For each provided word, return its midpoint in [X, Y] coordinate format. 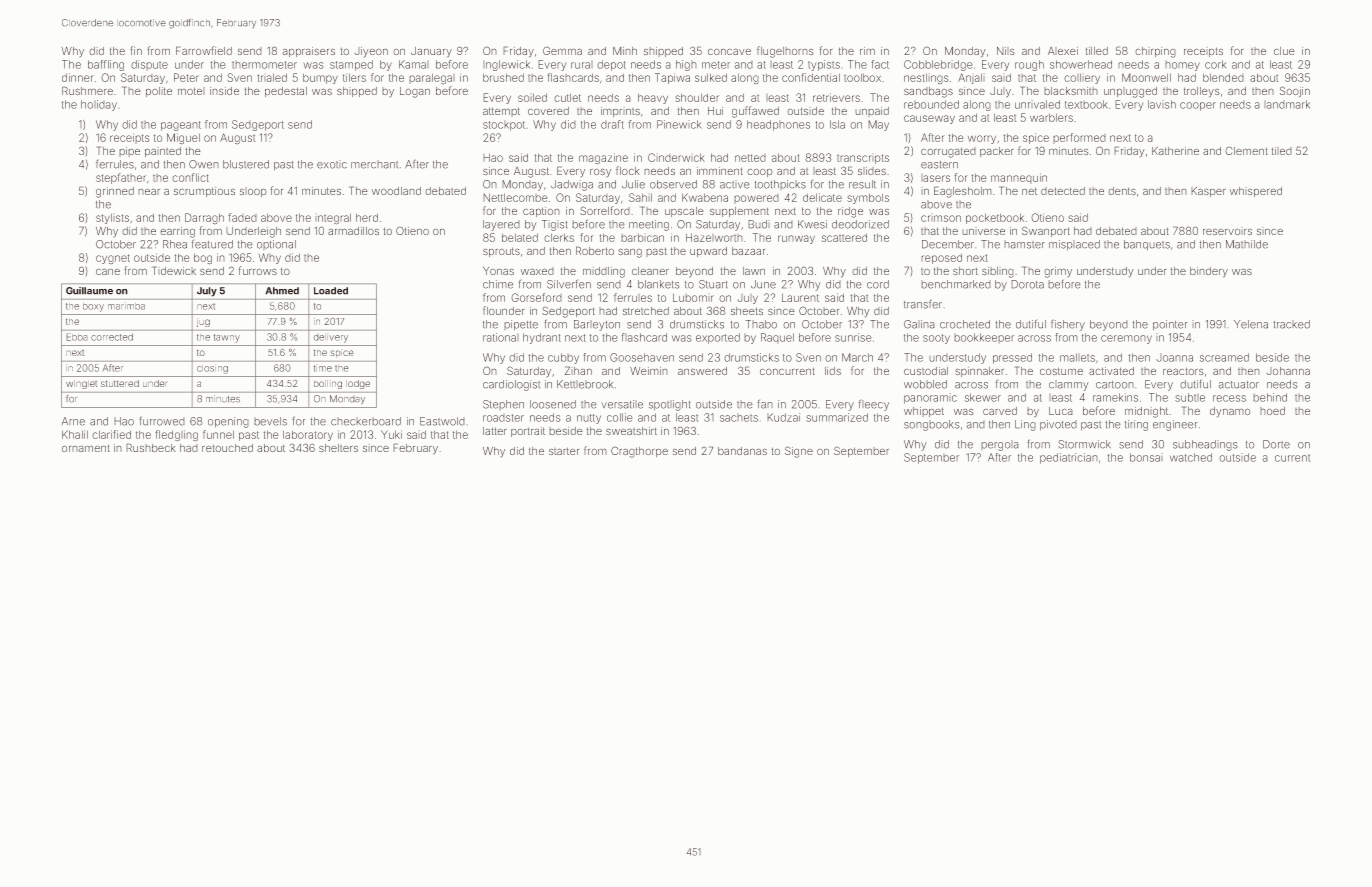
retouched [227, 448]
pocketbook [995, 219]
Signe [799, 452]
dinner [77, 77]
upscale [684, 212]
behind [1270, 397]
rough [1029, 65]
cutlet [568, 98]
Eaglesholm [962, 192]
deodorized [860, 224]
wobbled [925, 384]
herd [367, 218]
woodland [396, 191]
